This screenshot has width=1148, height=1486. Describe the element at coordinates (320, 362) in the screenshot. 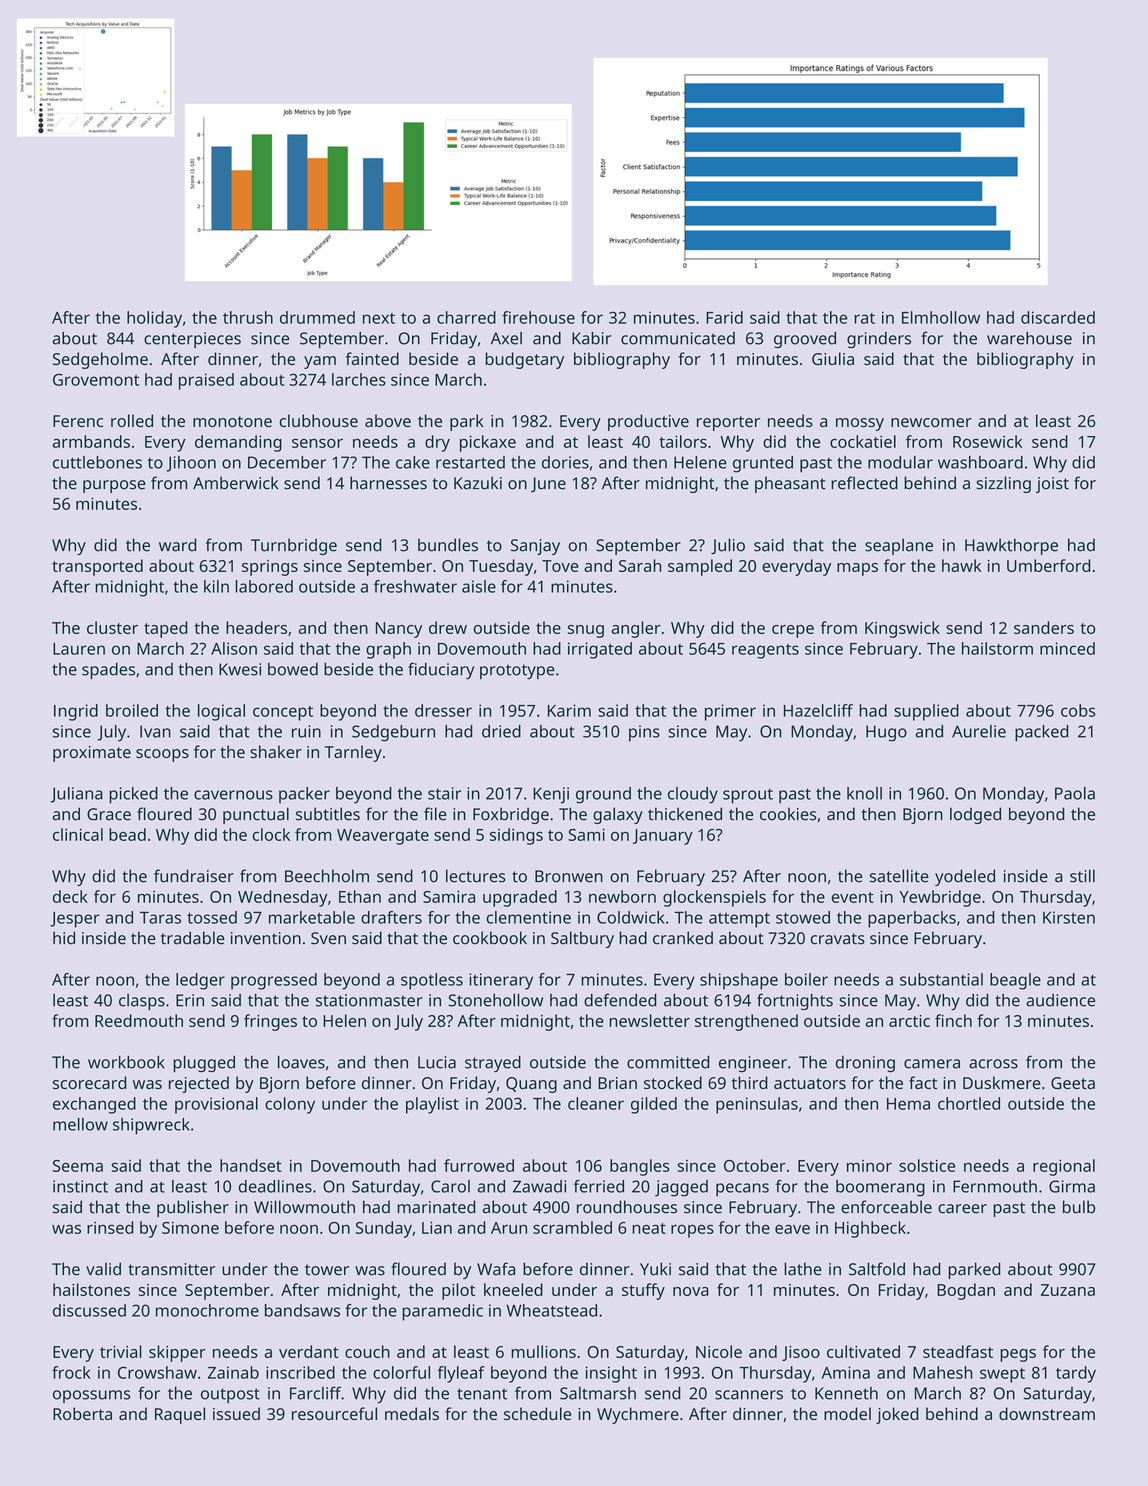

I see `yam` at that location.
